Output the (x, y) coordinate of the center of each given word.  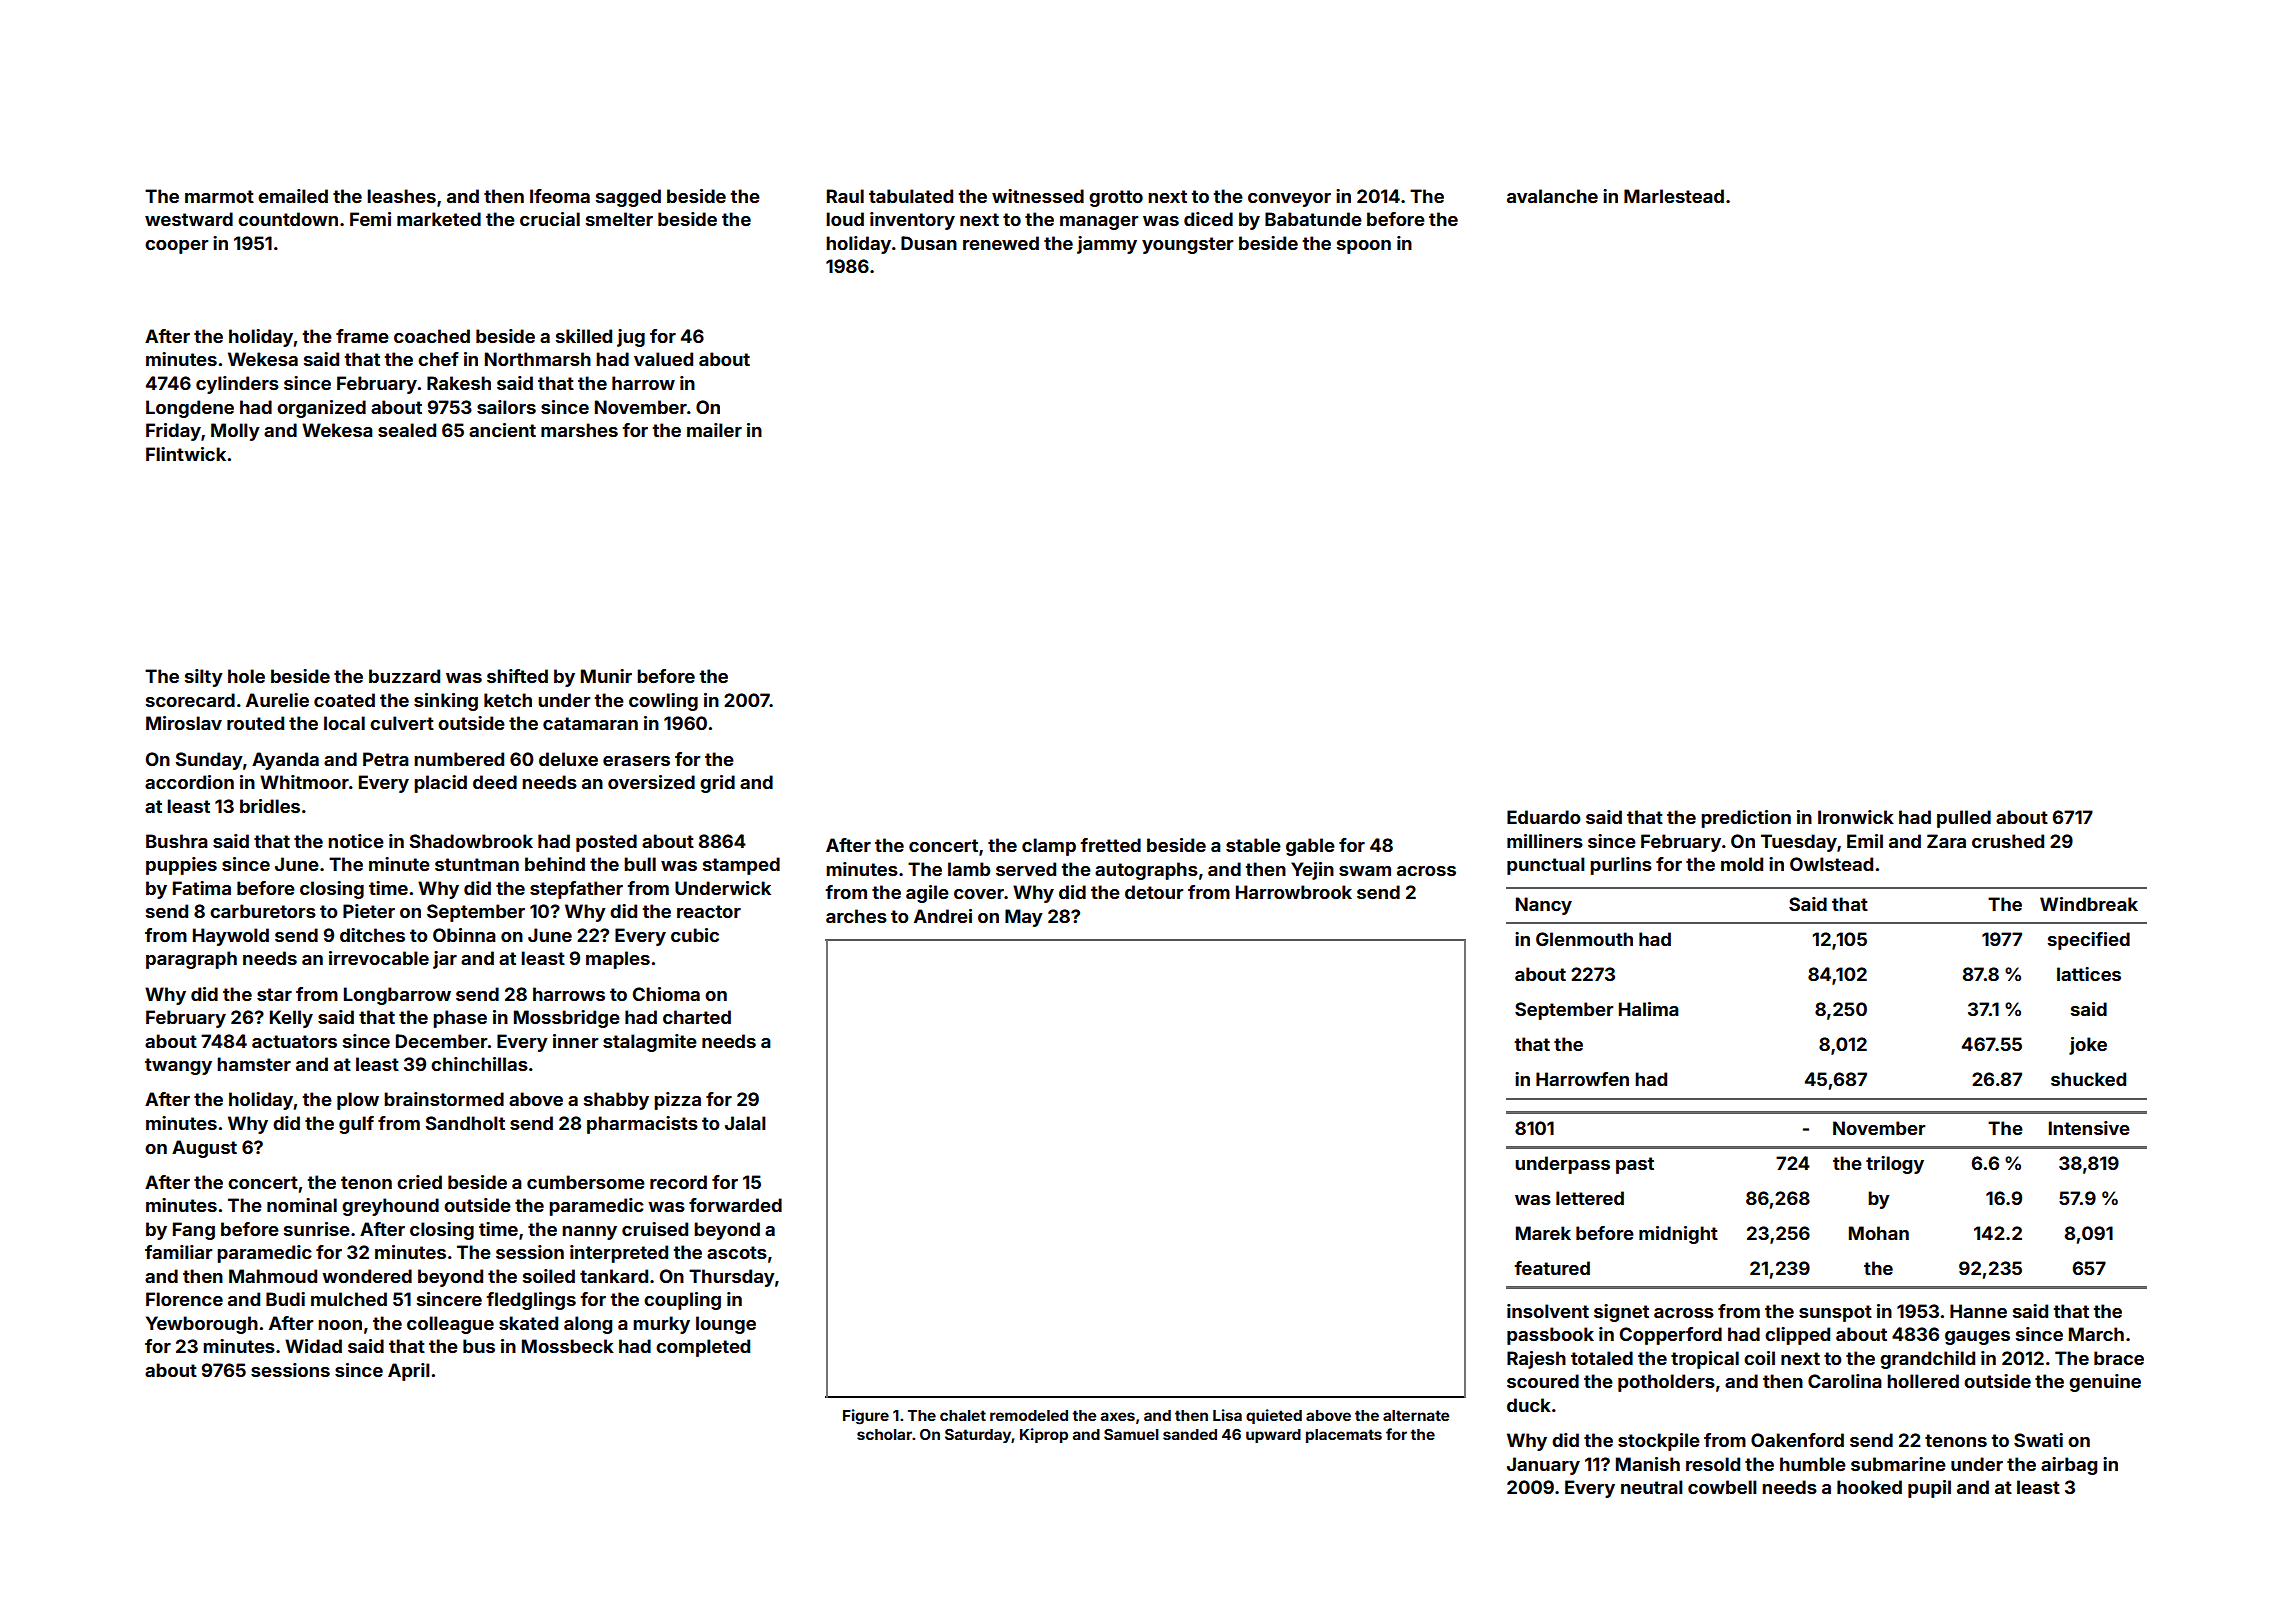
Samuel (1131, 1434)
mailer (714, 430)
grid (717, 784)
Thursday (732, 1278)
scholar (884, 1434)
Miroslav (184, 723)
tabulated (911, 196)
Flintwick (186, 454)
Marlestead (1674, 196)
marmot (219, 196)
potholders (1666, 1383)
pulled (1964, 819)
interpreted (619, 1254)
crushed (2008, 841)
